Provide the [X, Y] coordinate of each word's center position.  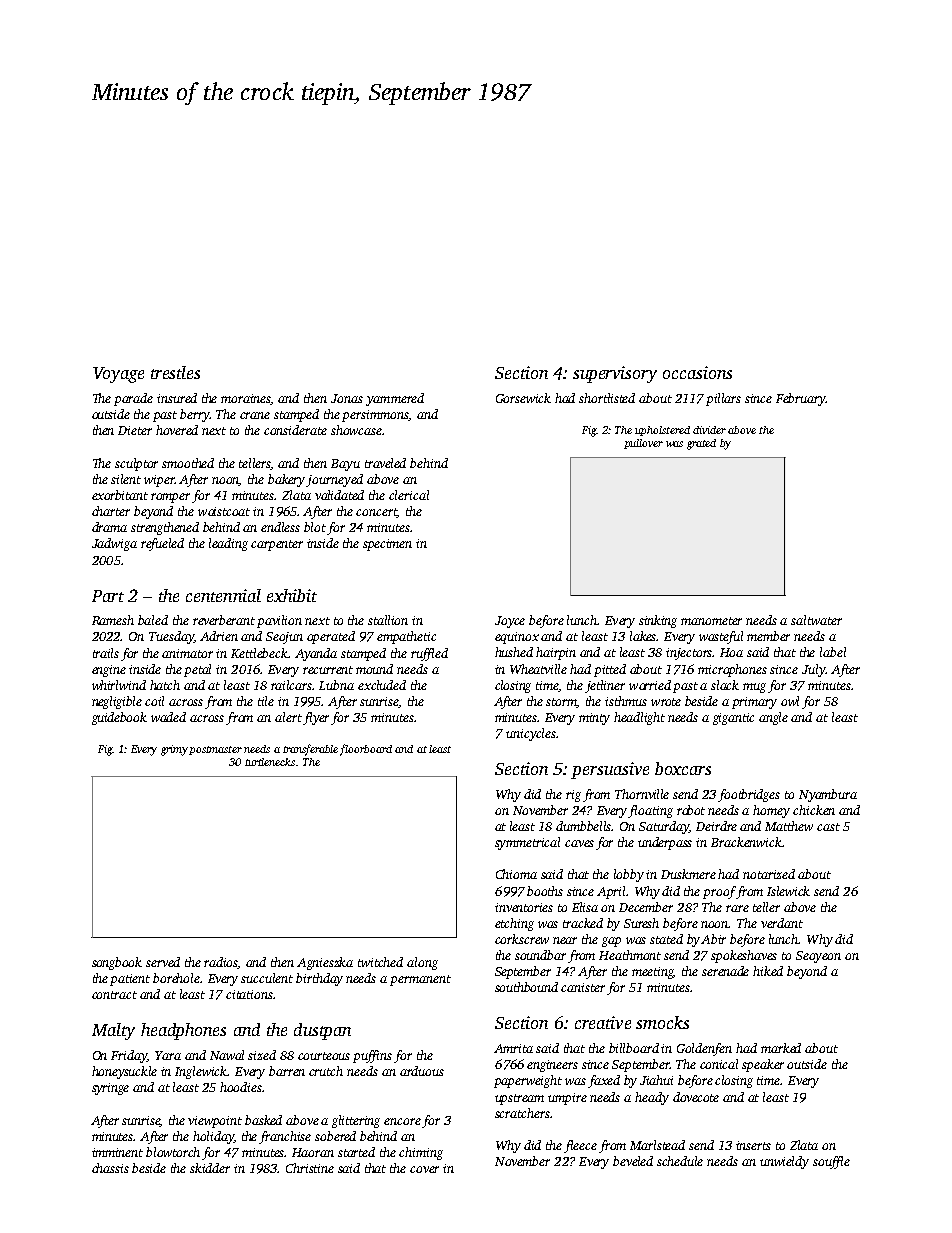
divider [709, 430]
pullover [643, 444]
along [422, 963]
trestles [175, 372]
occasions [697, 372]
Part [108, 596]
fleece [580, 1146]
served [163, 962]
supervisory [615, 374]
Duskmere [688, 874]
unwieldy [784, 1162]
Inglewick [201, 1072]
